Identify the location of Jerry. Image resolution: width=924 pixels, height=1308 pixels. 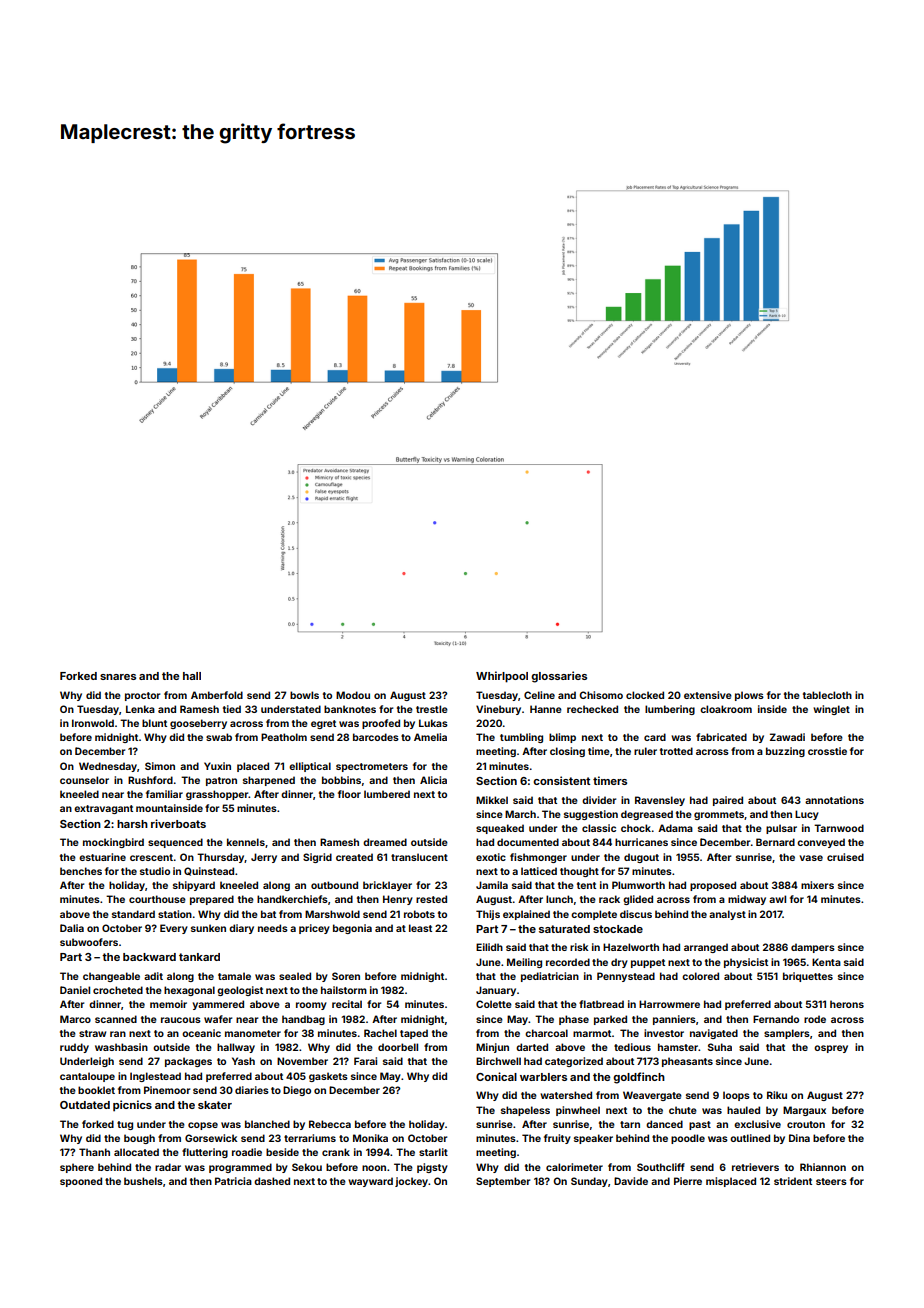
(264, 858).
